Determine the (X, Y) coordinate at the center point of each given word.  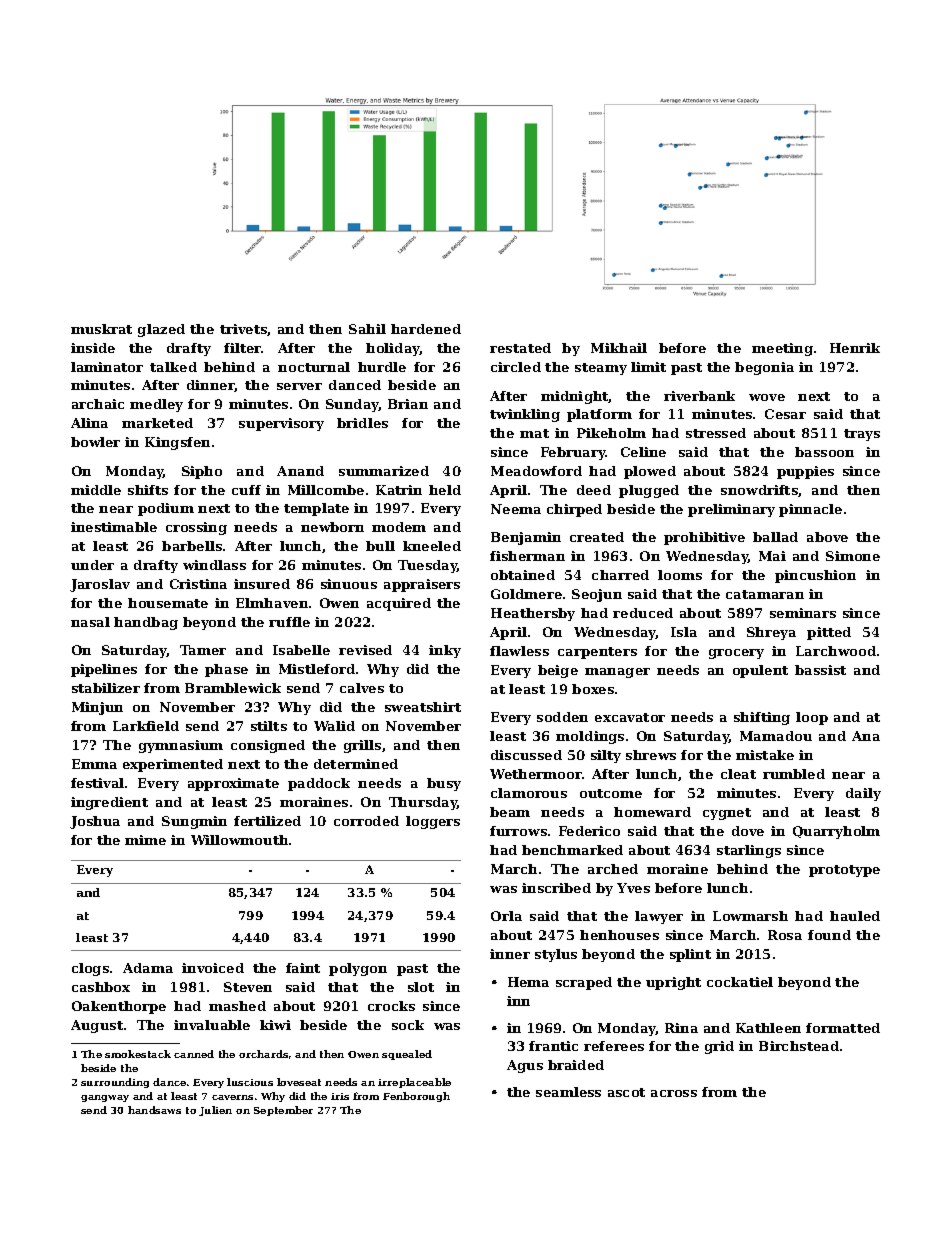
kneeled (432, 546)
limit (648, 367)
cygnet (727, 814)
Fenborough (416, 1097)
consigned (268, 746)
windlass (214, 565)
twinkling (525, 415)
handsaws (154, 1110)
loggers (433, 822)
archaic (98, 404)
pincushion (815, 576)
